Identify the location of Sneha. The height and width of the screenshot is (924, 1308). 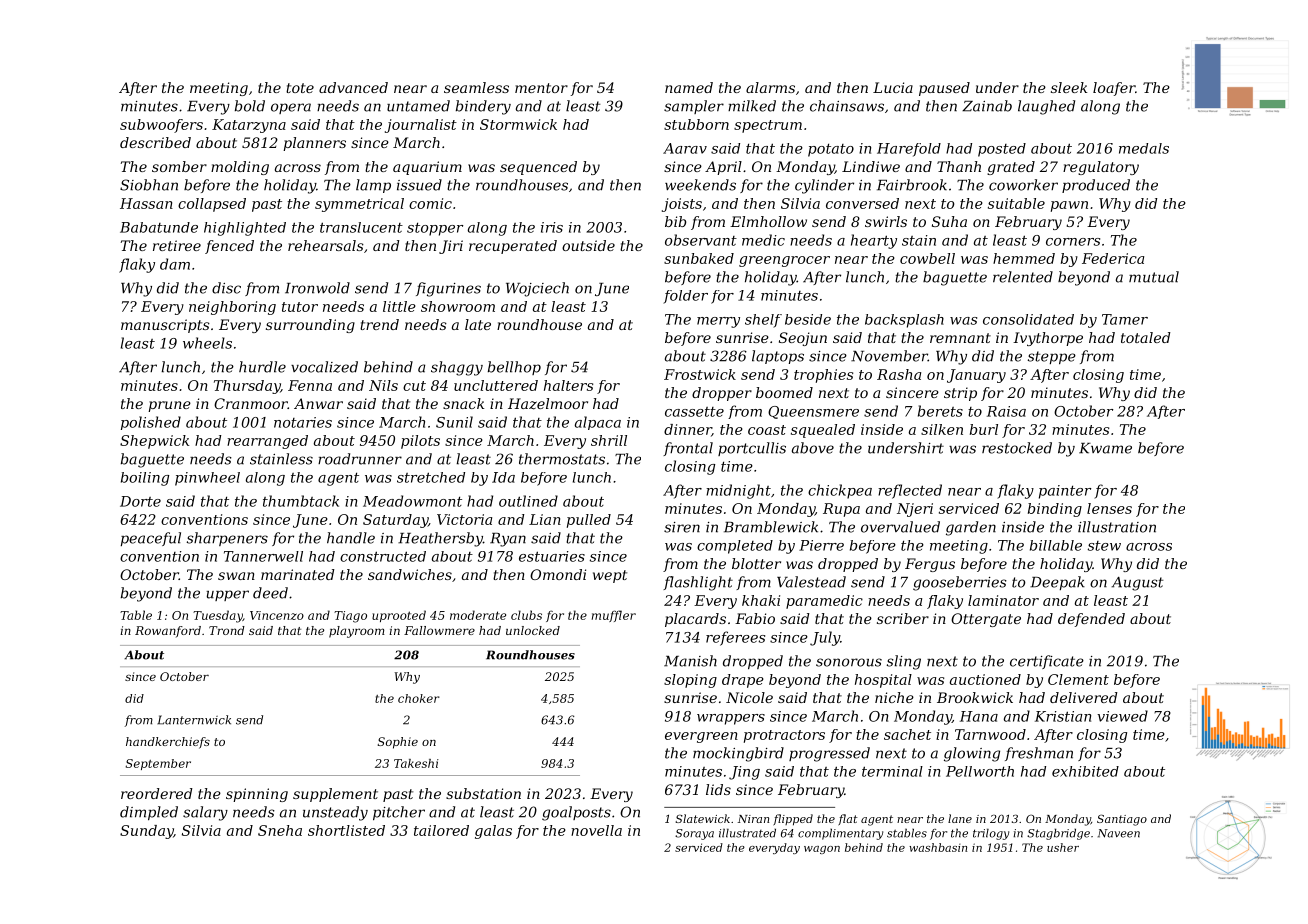
(280, 830).
